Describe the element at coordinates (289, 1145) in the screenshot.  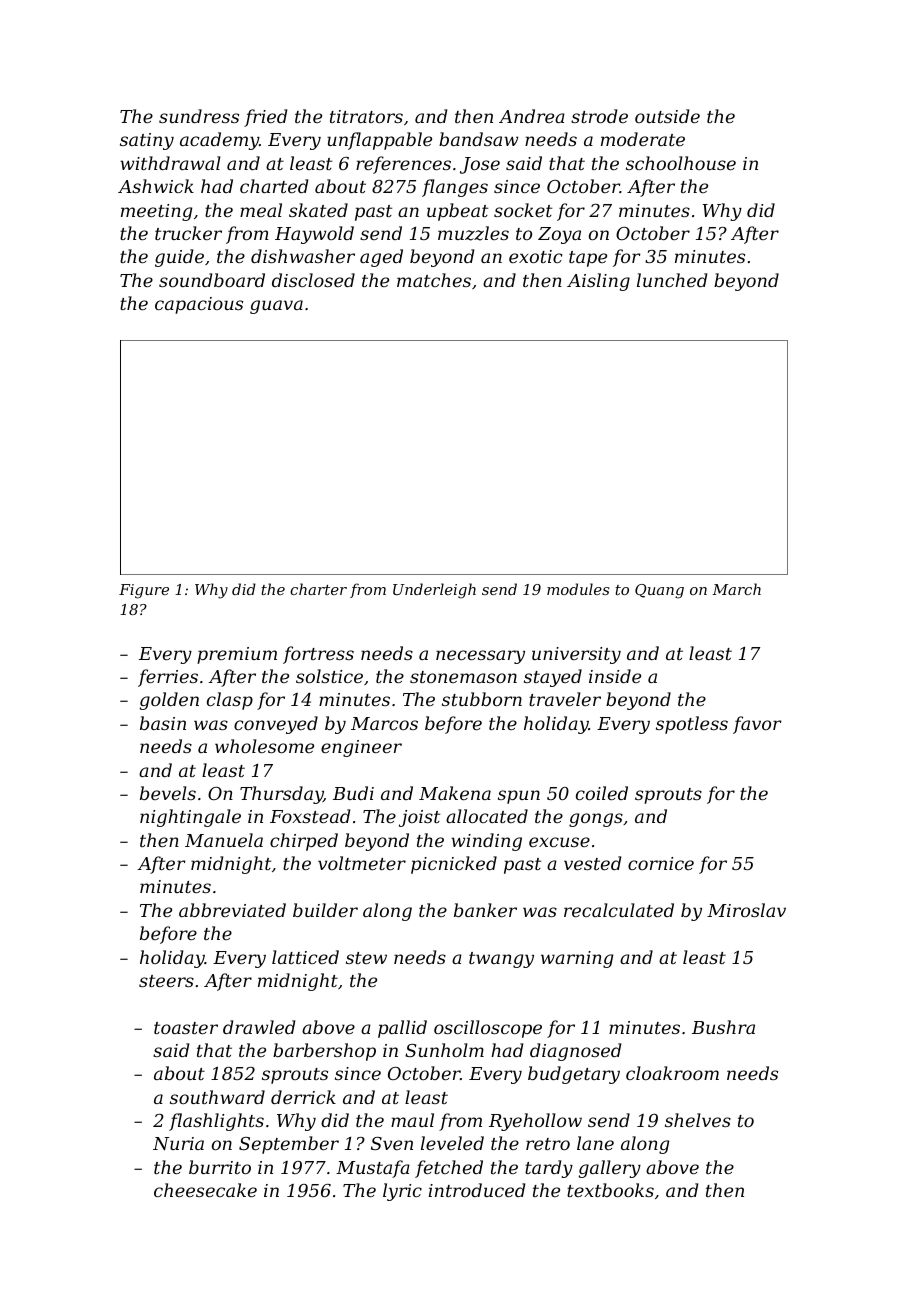
I see `September` at that location.
